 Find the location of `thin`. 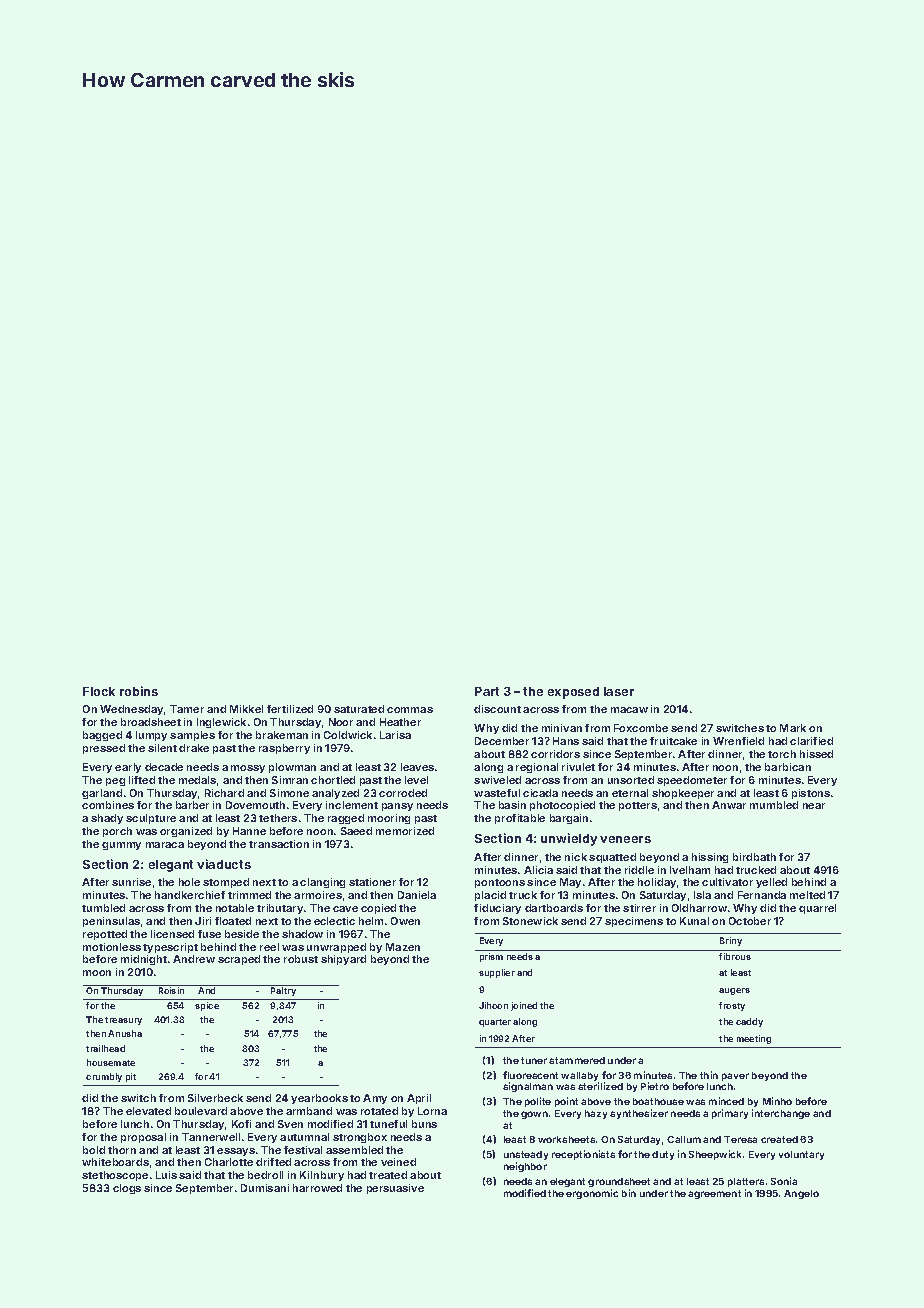

thin is located at coordinates (709, 1075).
